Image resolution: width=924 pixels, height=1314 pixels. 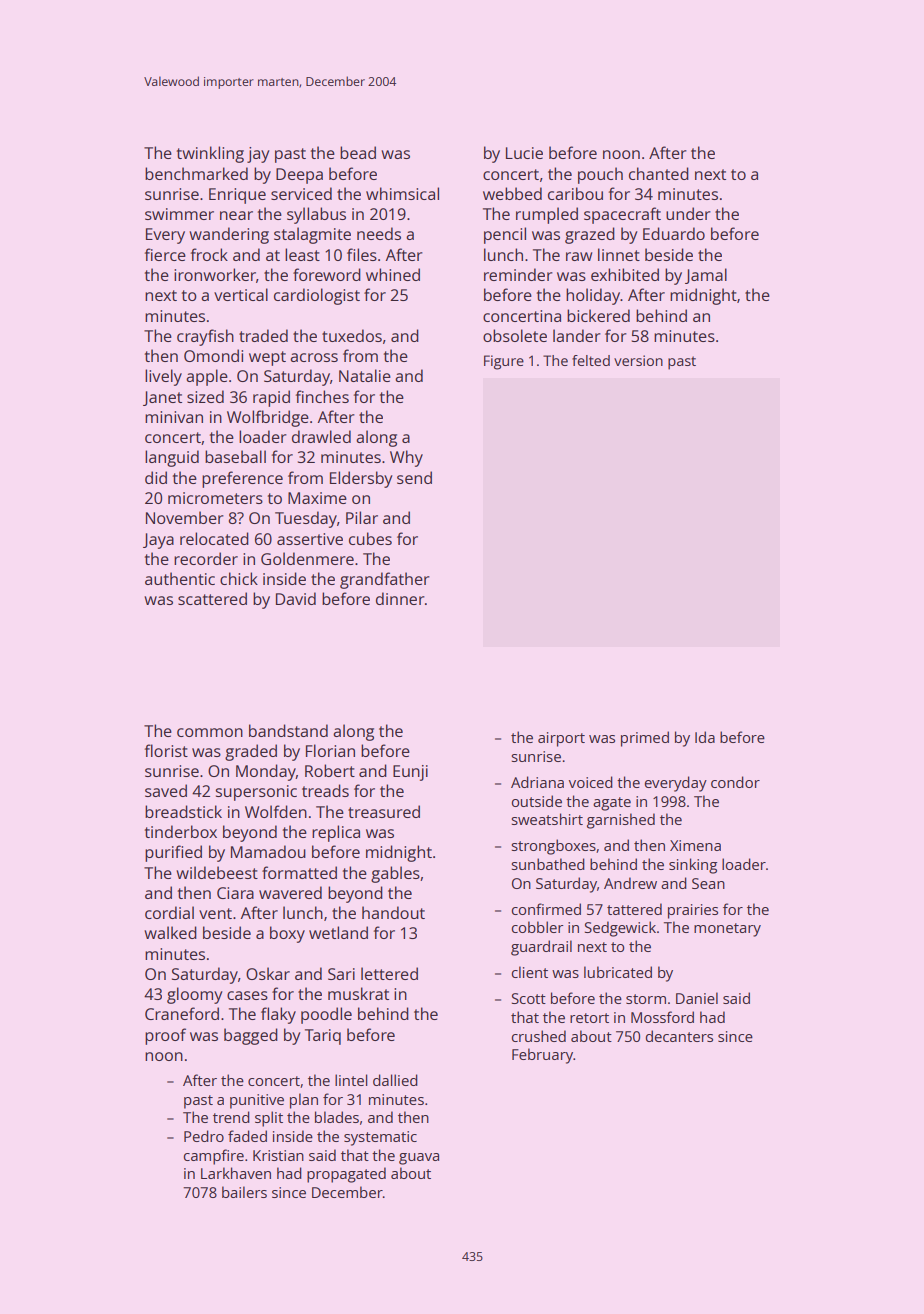 What do you see at coordinates (621, 821) in the screenshot?
I see `garnished` at bounding box center [621, 821].
